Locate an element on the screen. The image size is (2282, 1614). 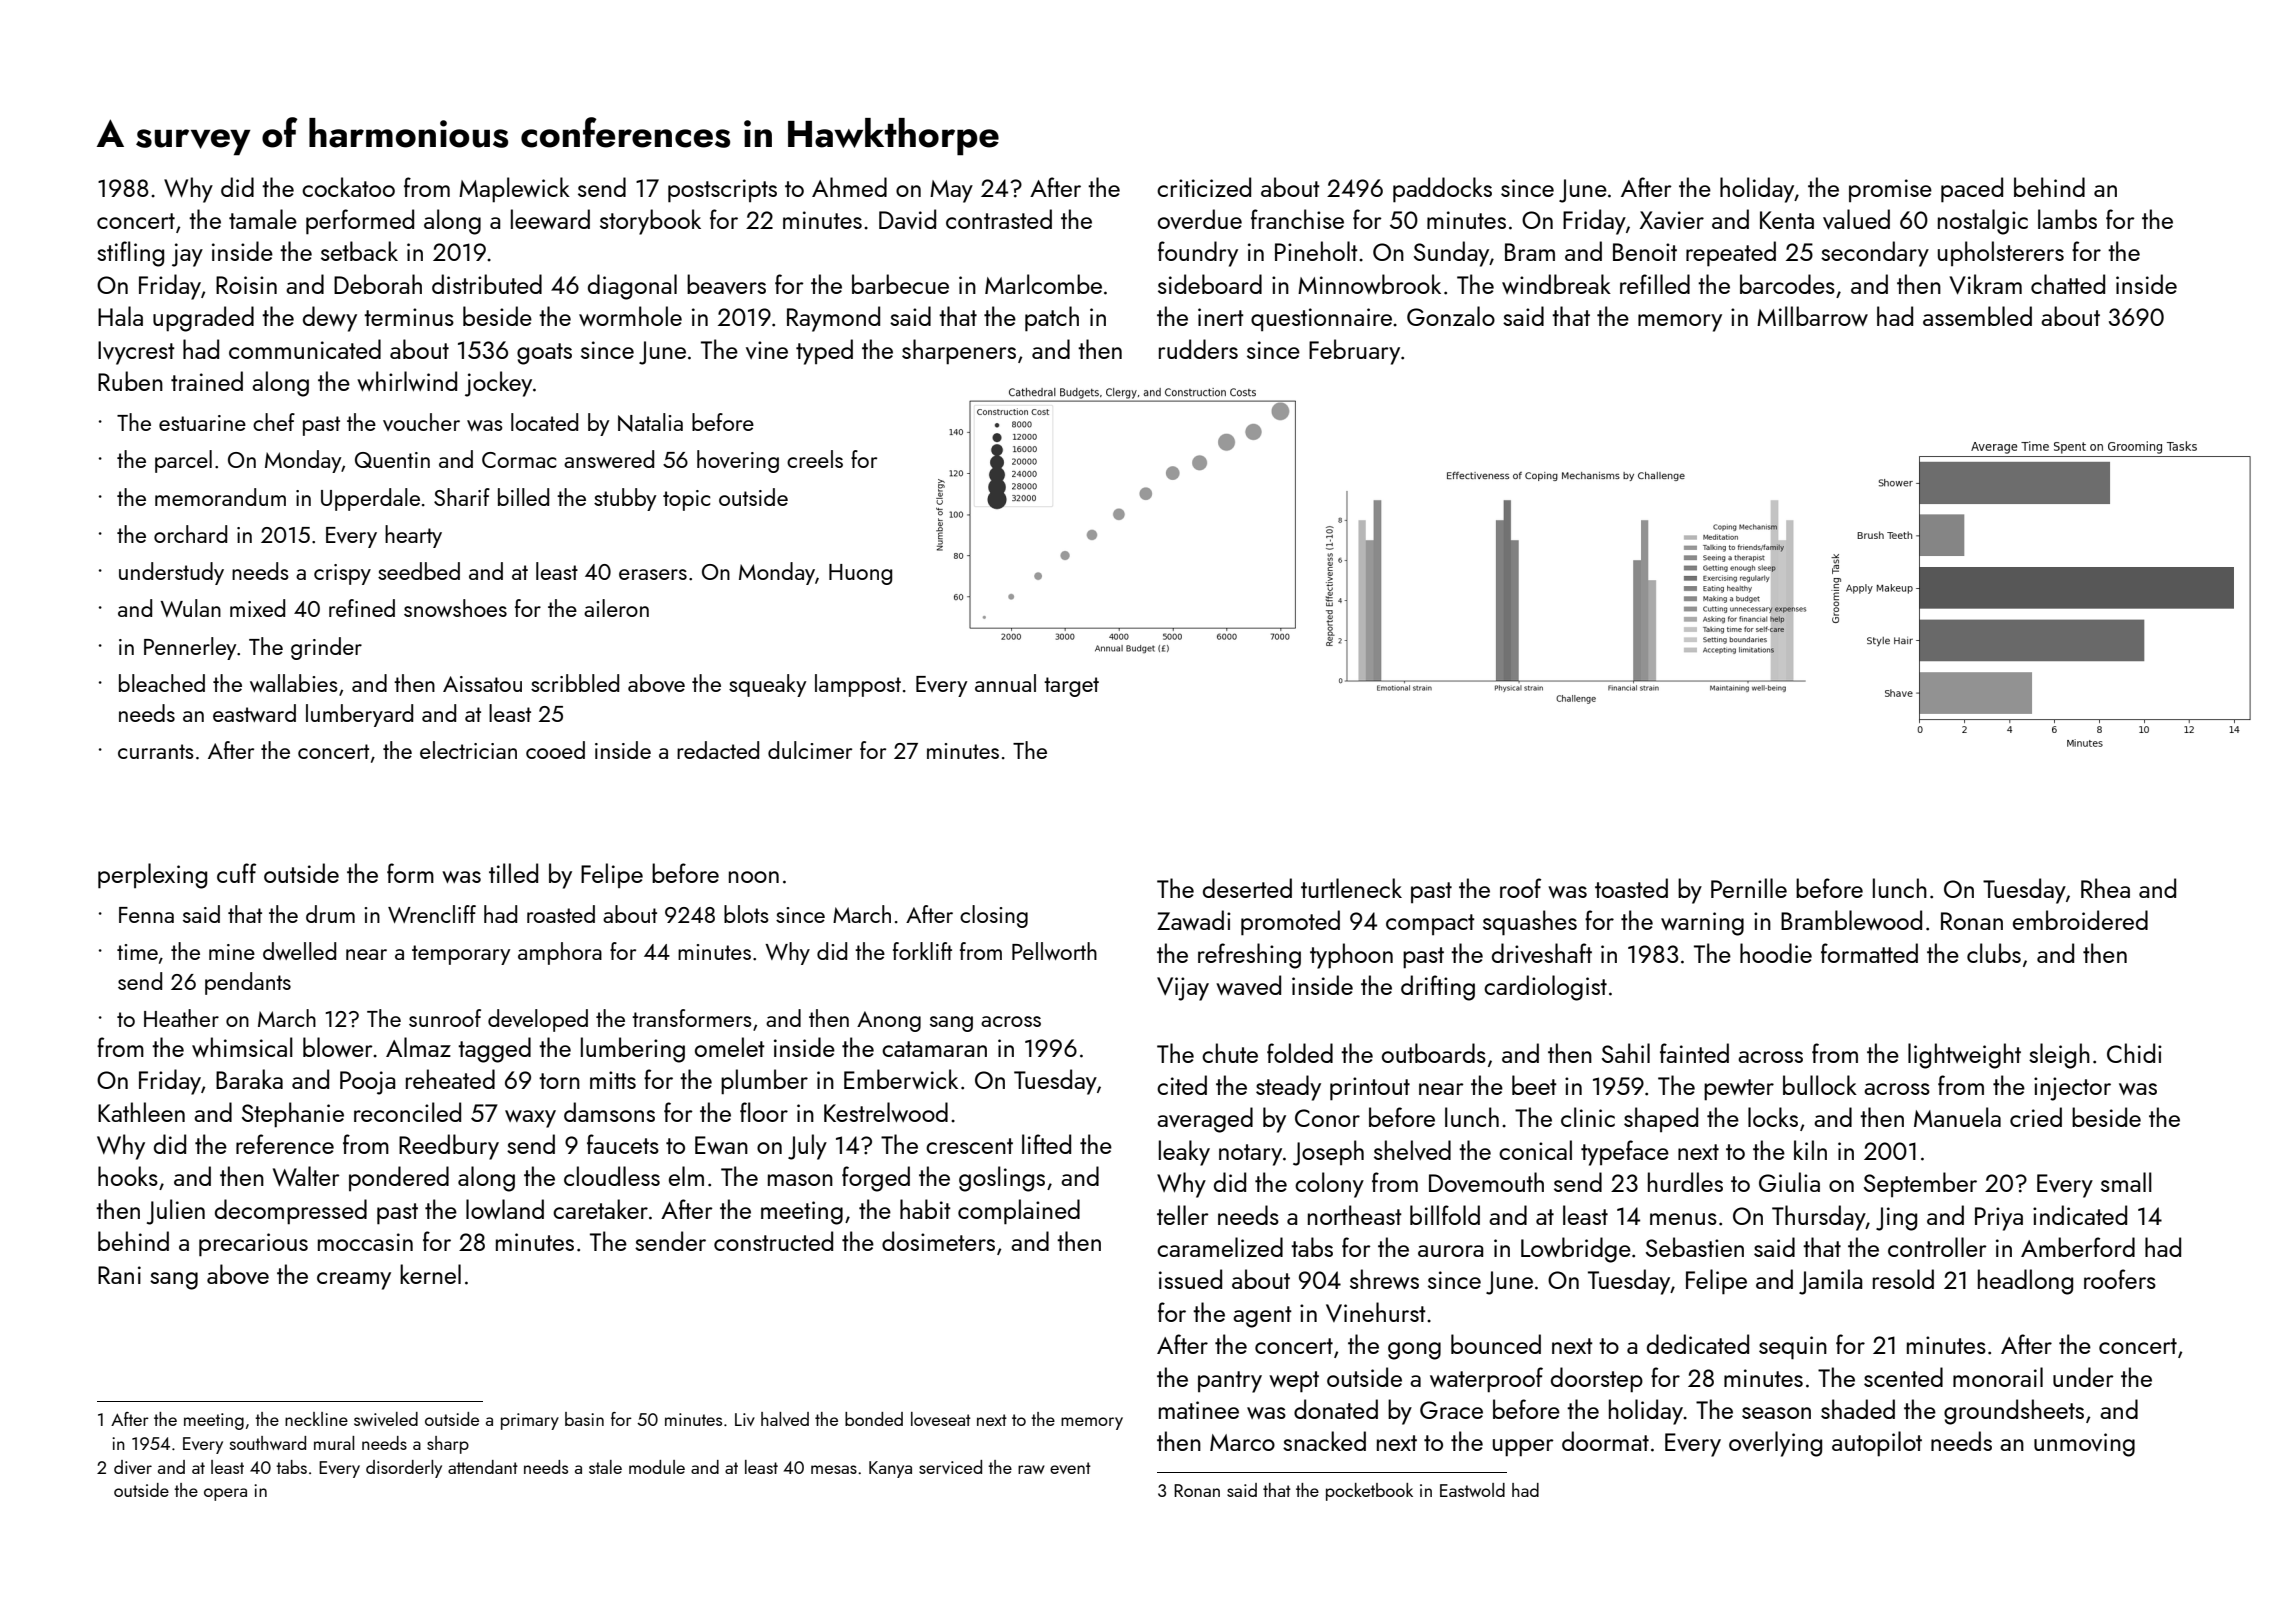
kernel is located at coordinates (430, 1274).
